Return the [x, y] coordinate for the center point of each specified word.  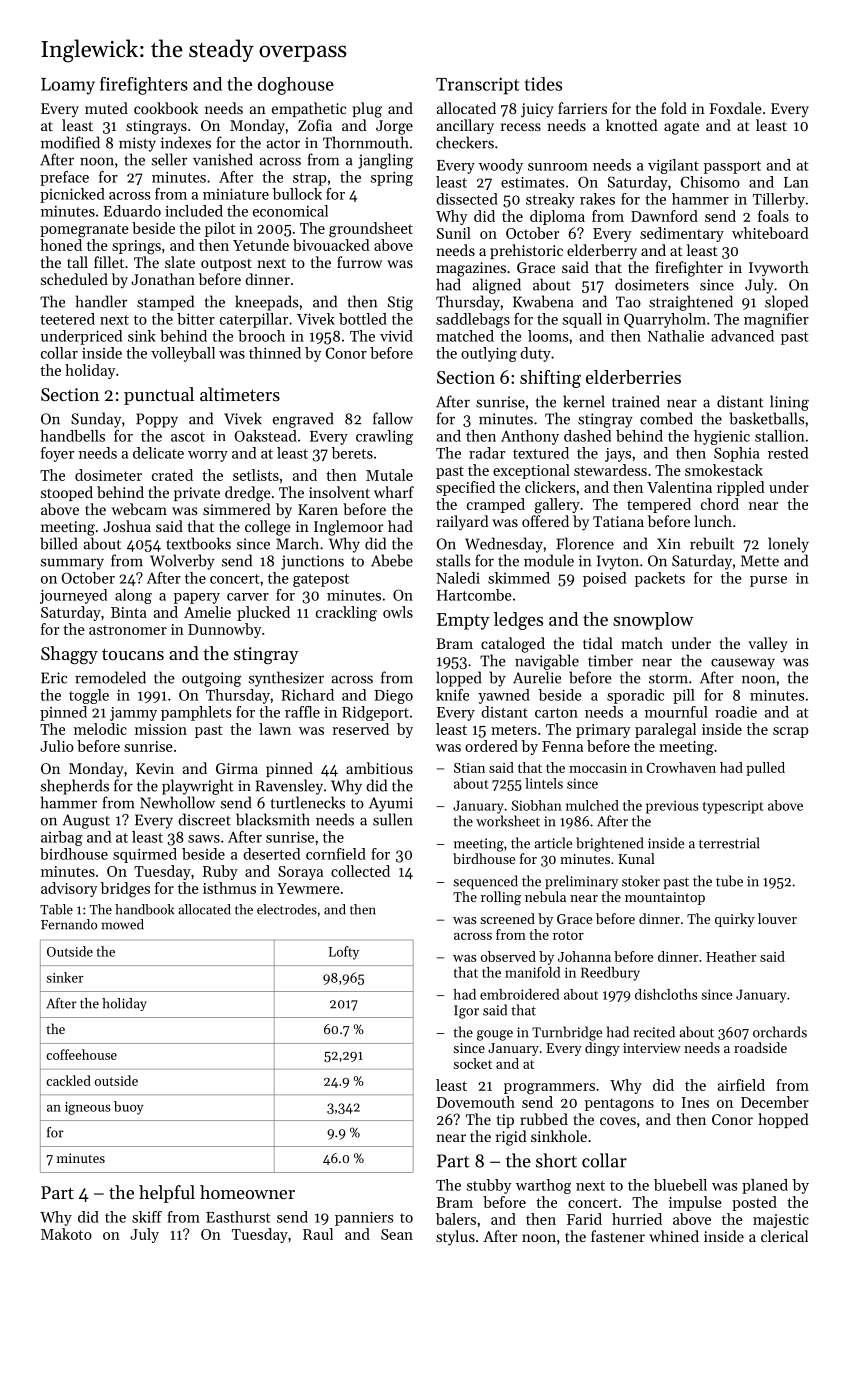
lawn [275, 729]
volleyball [183, 354]
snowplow [653, 621]
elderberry [602, 252]
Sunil [454, 233]
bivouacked [331, 245]
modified [70, 142]
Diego [393, 696]
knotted [632, 125]
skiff [147, 1217]
